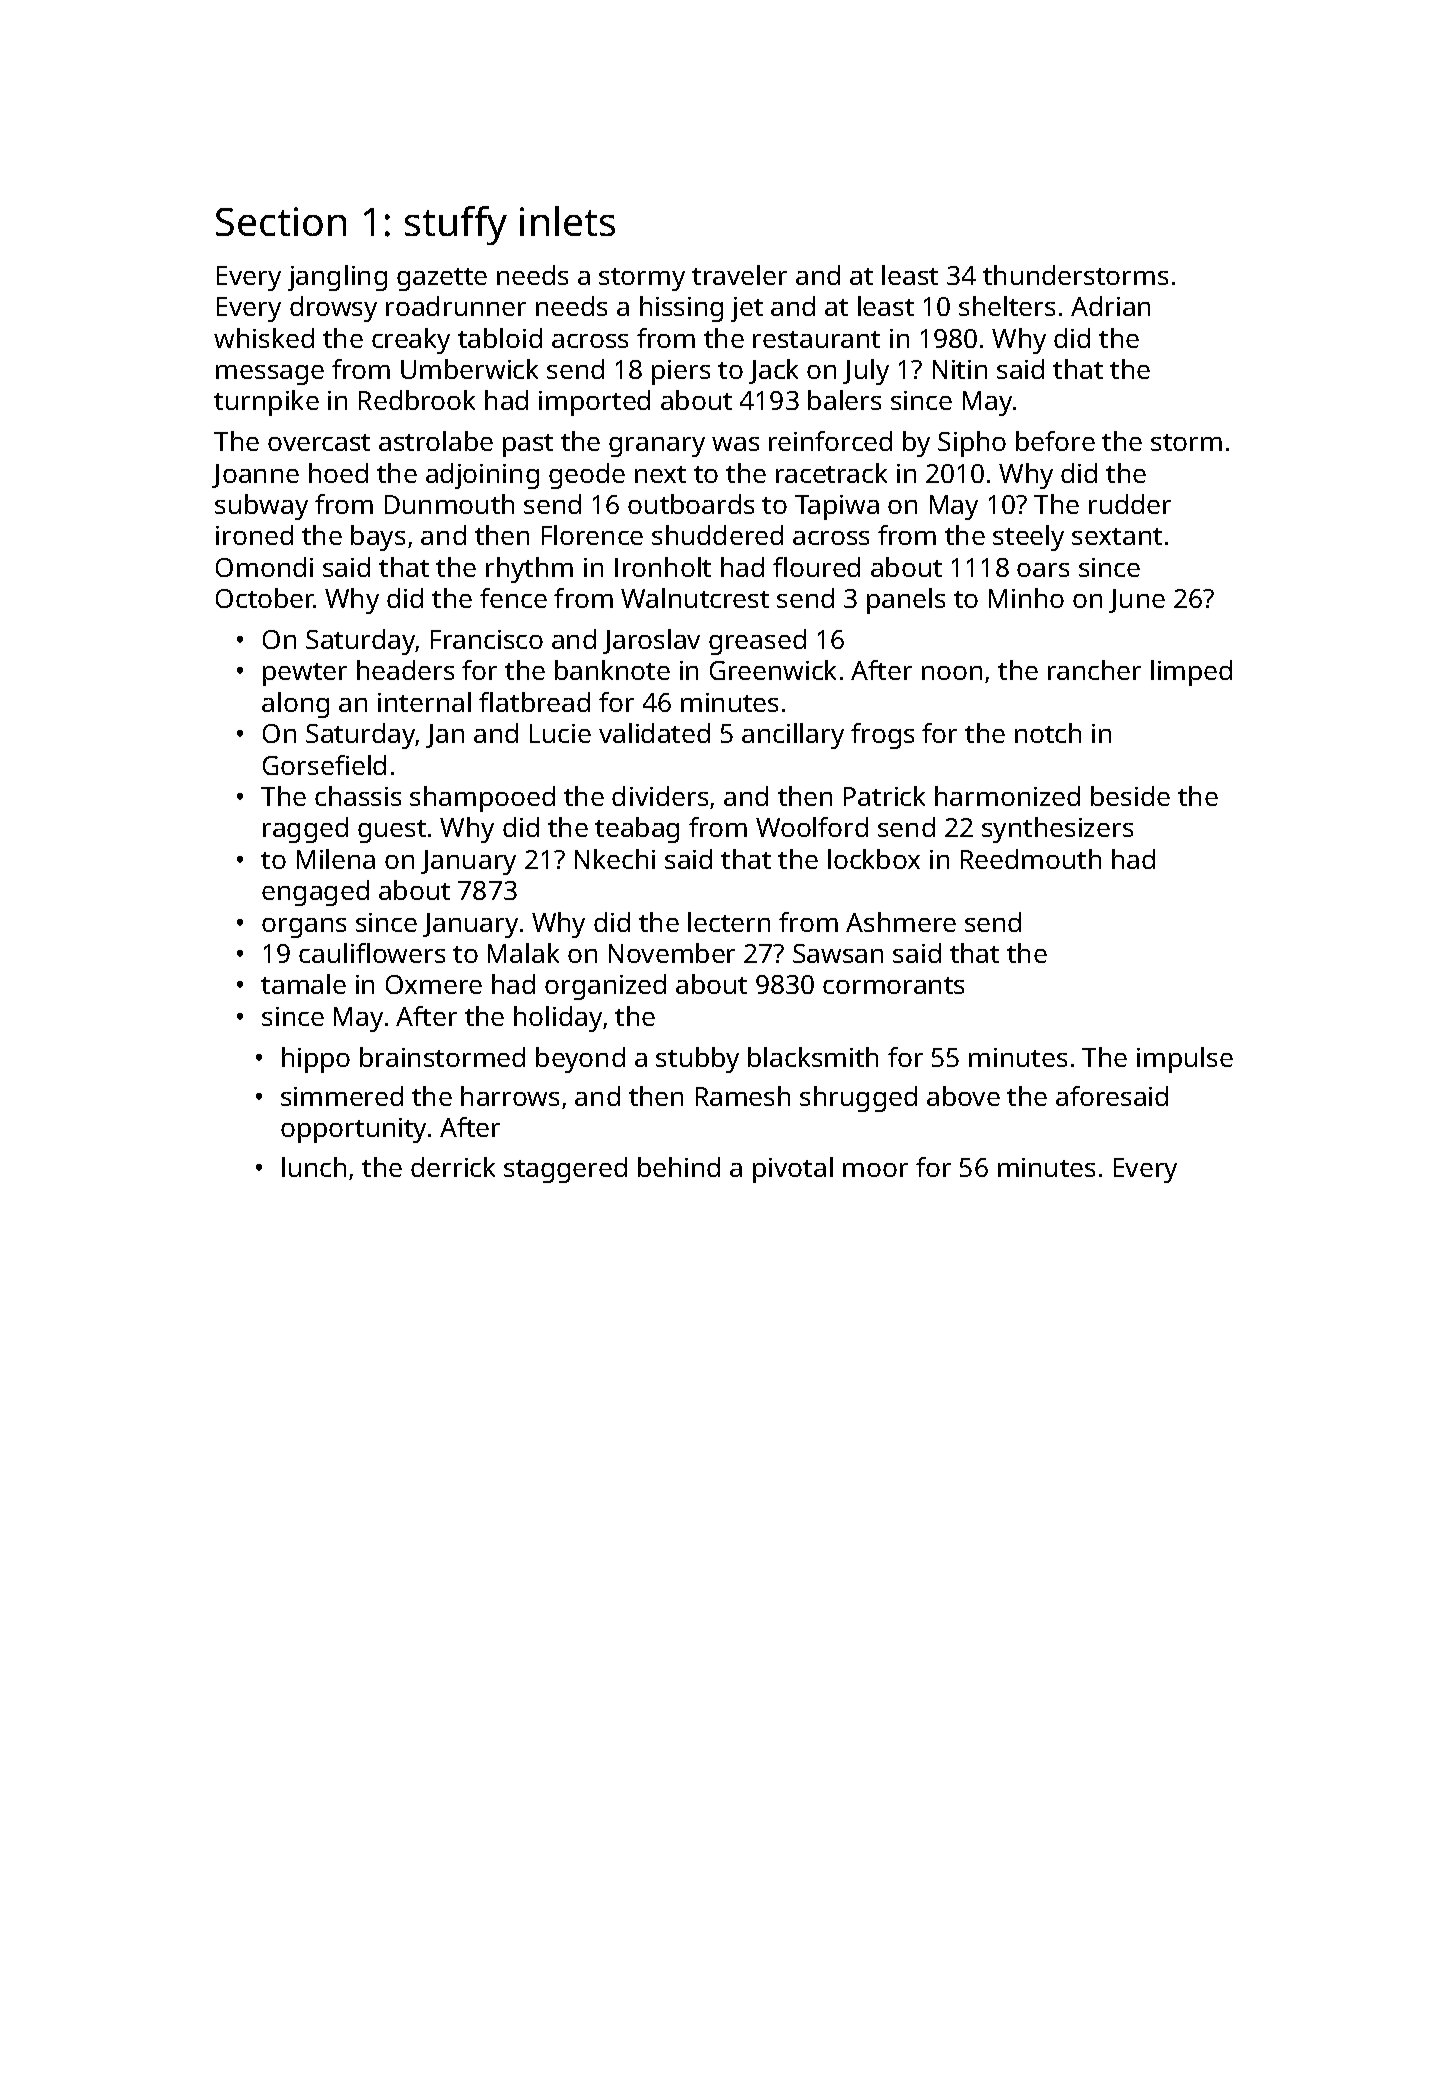 This screenshot has height=2100, width=1450. I want to click on validated, so click(654, 733).
